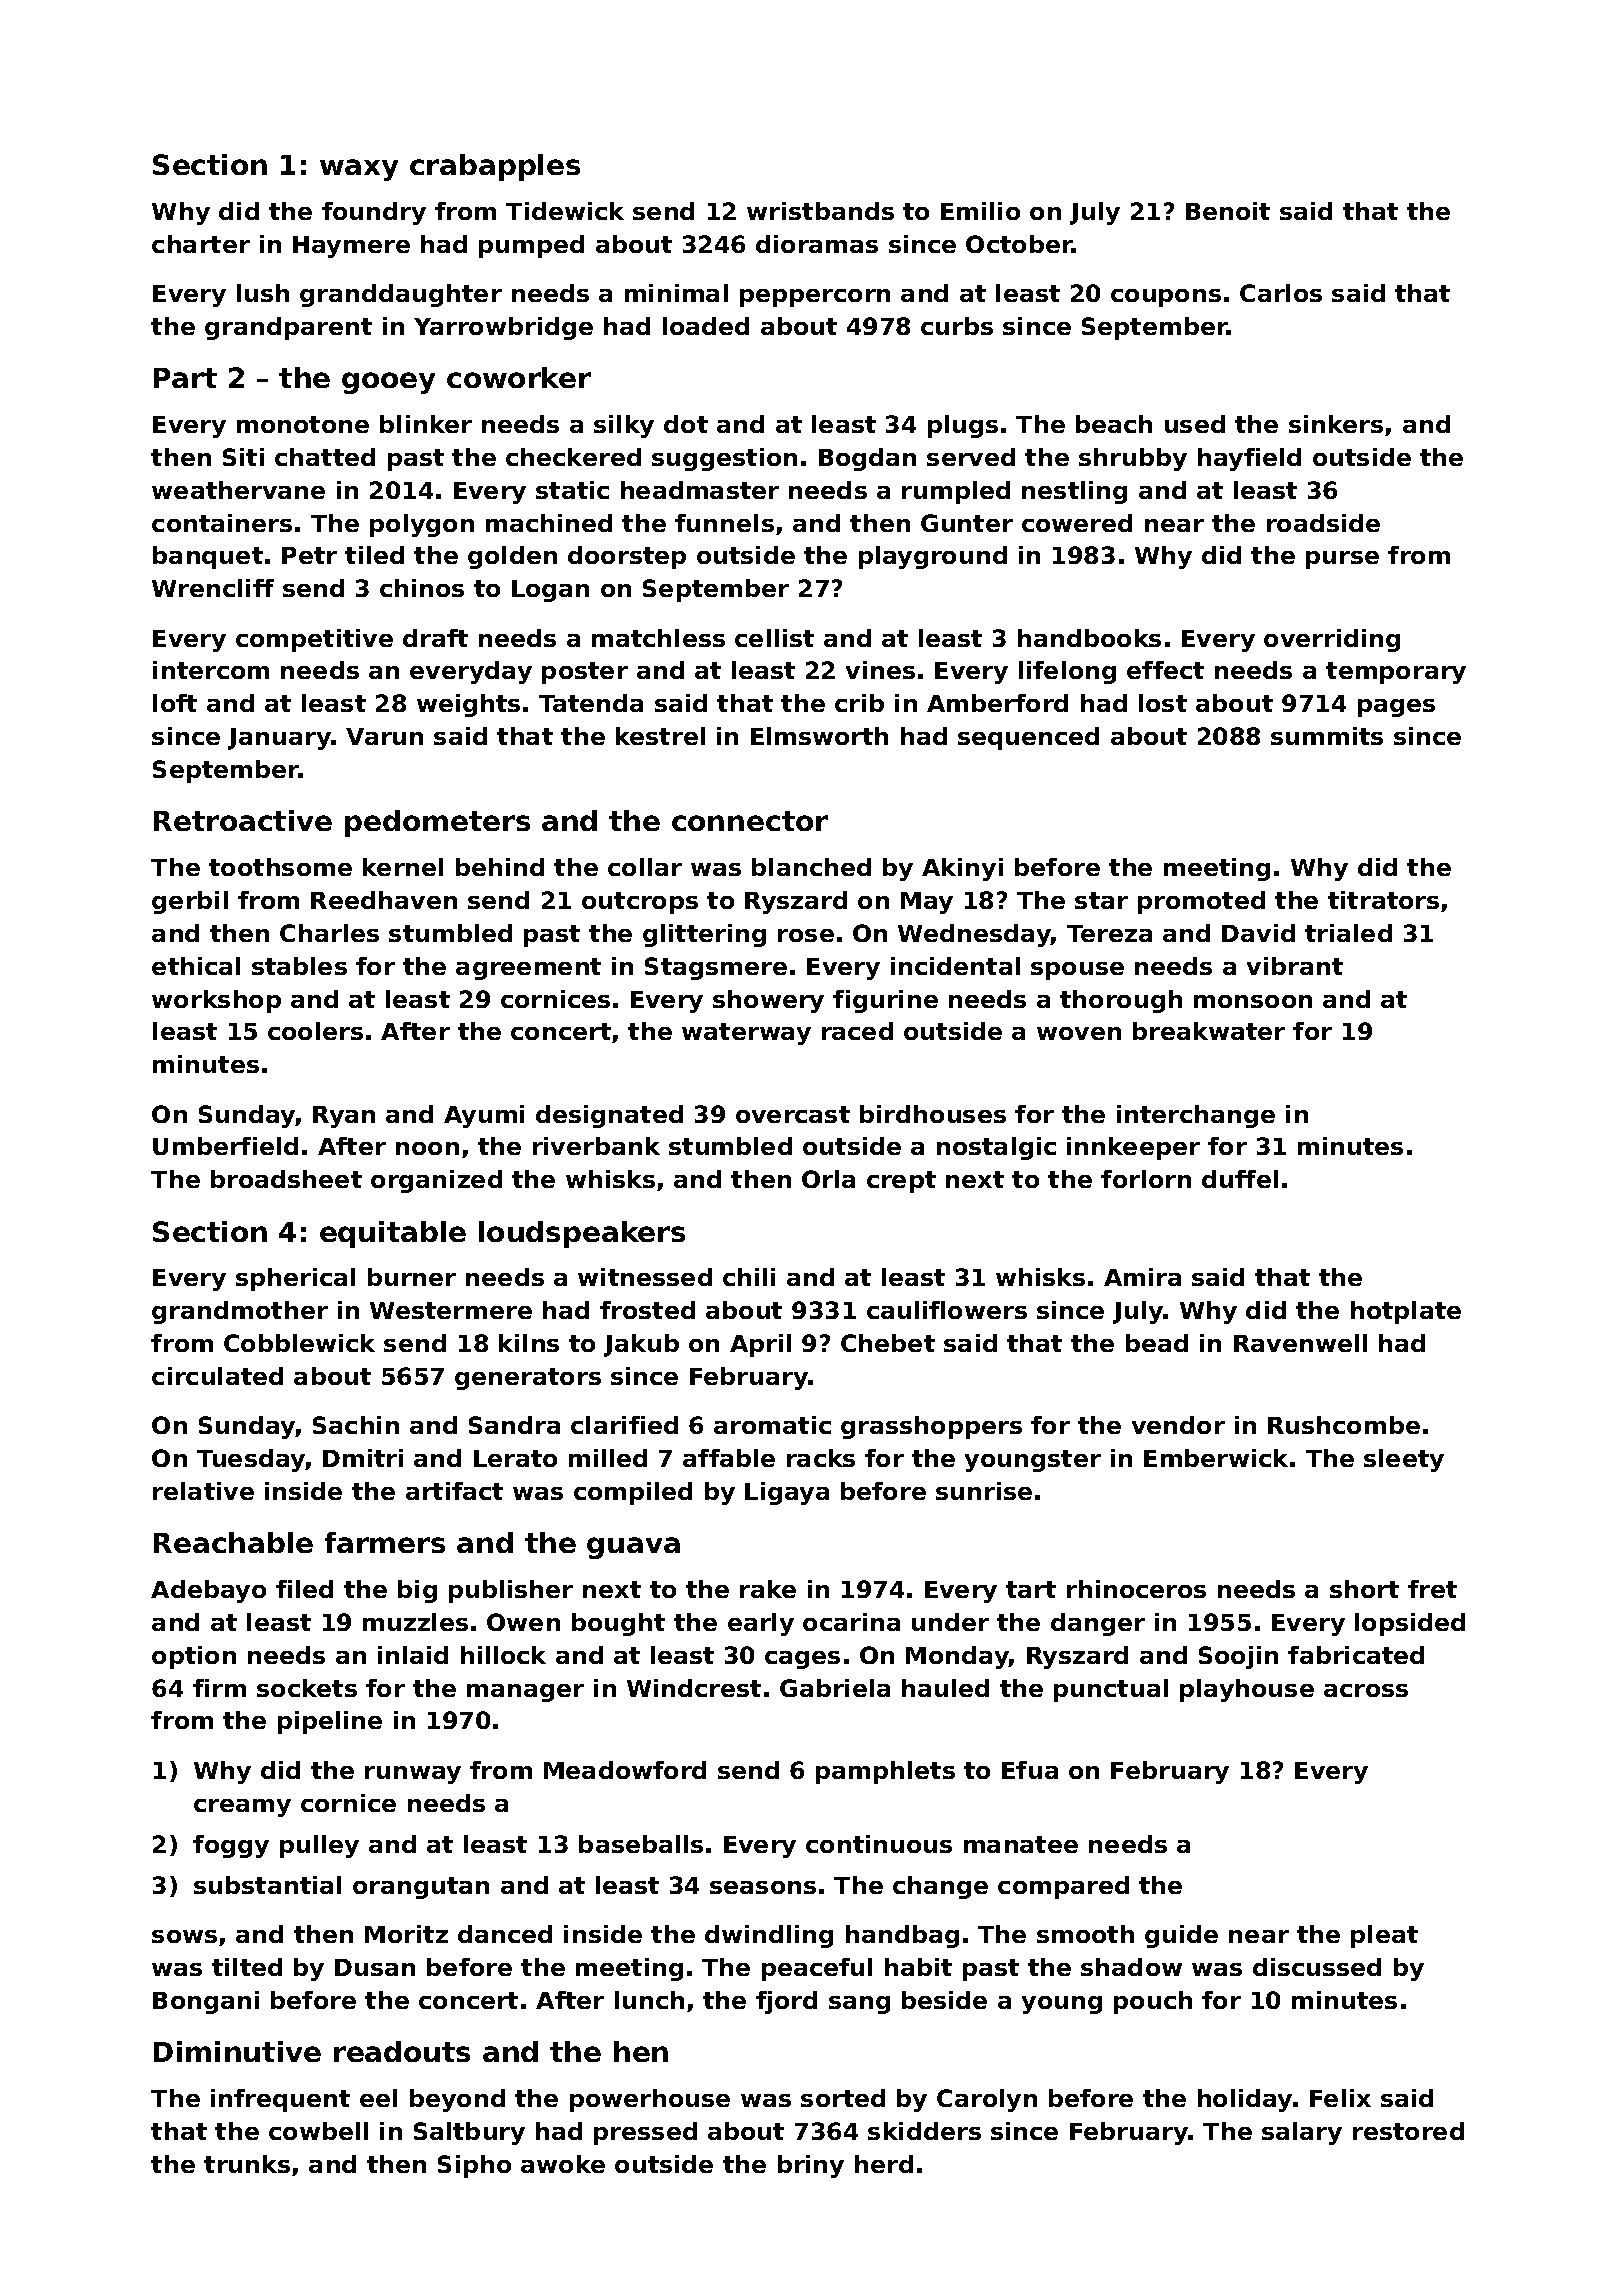 The image size is (1620, 2292). Describe the element at coordinates (247, 2164) in the screenshot. I see `trunks` at that location.
